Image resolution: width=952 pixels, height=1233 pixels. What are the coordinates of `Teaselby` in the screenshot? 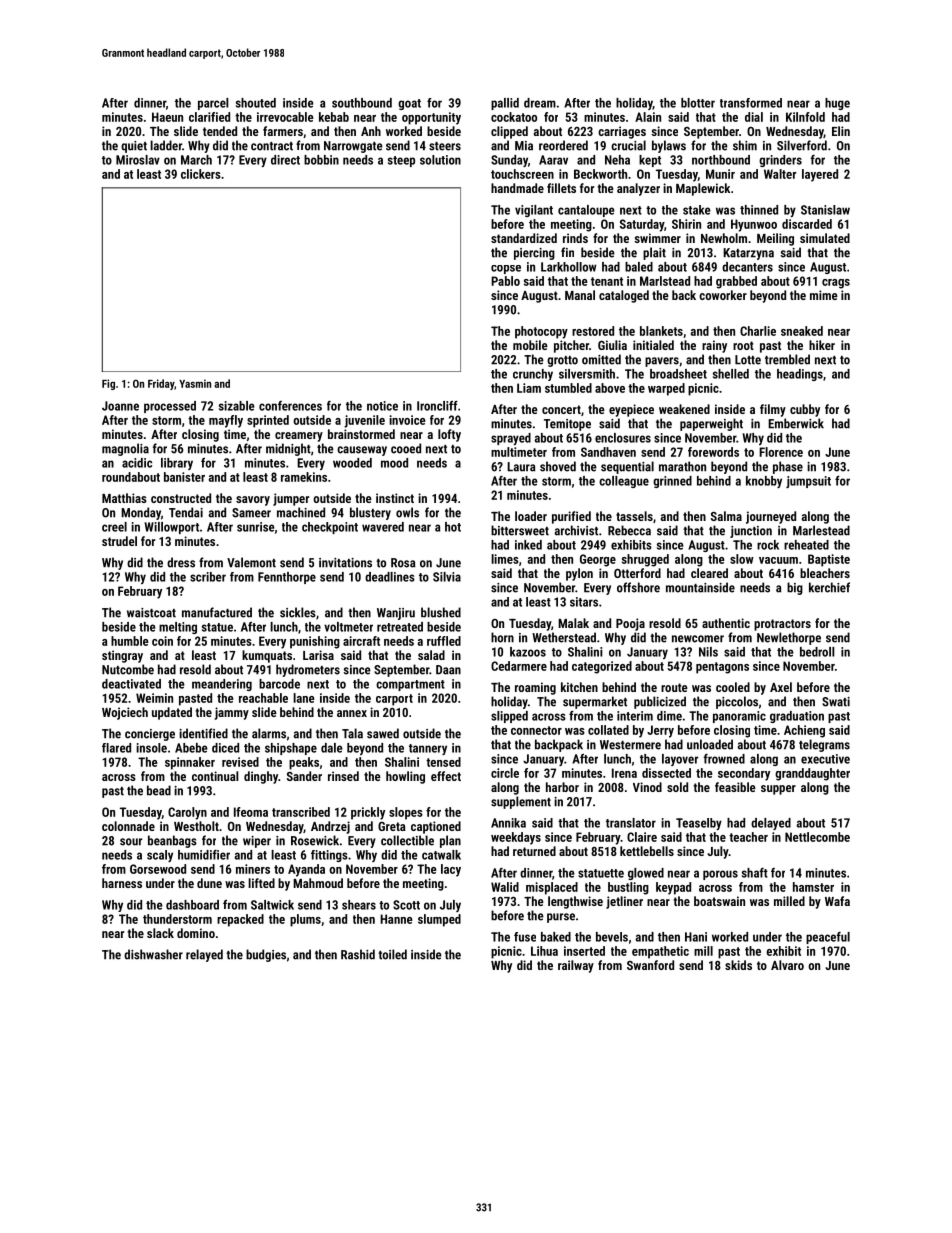 It's located at (699, 824).
